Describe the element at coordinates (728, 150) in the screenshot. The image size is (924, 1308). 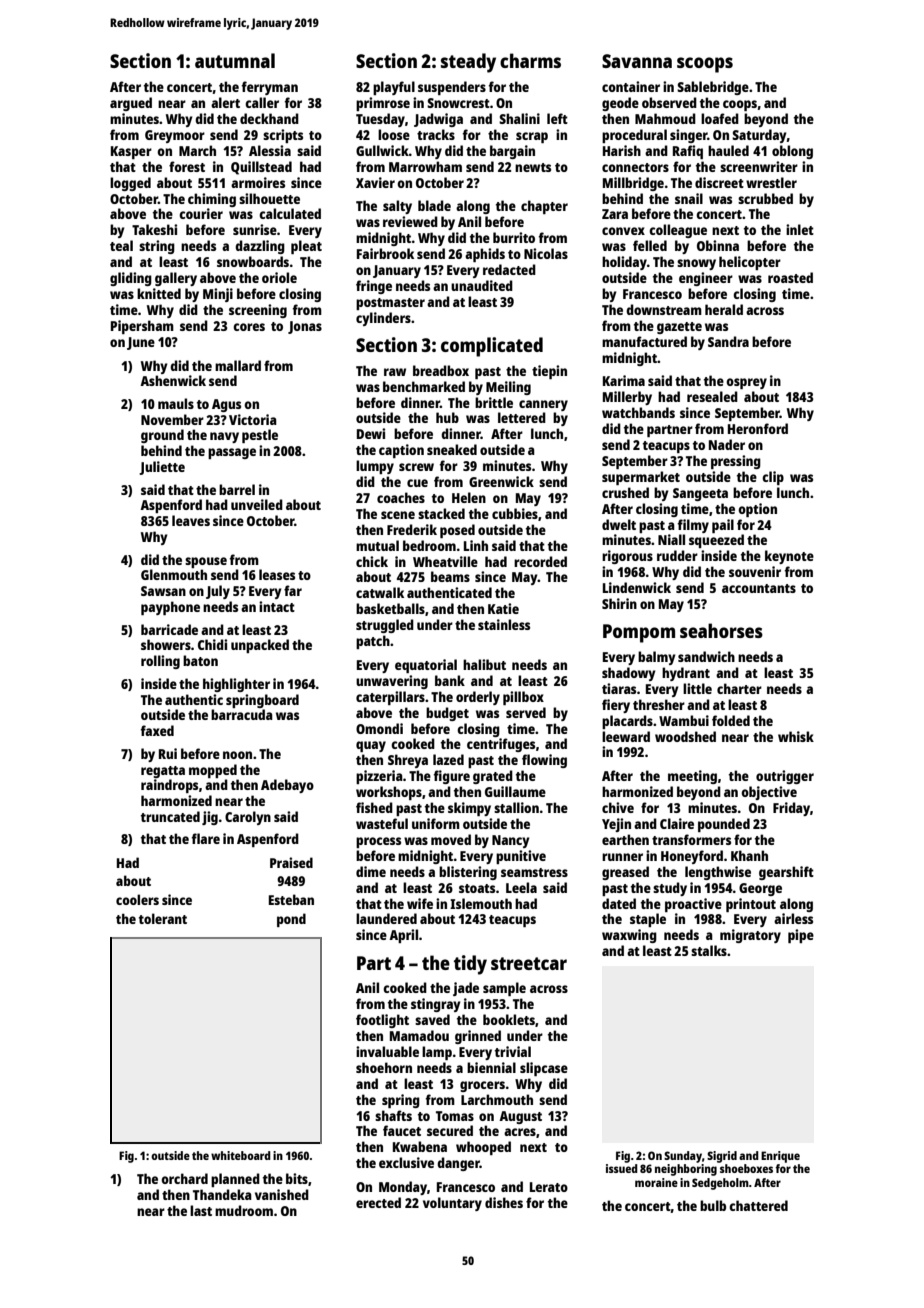
I see `hauled` at that location.
